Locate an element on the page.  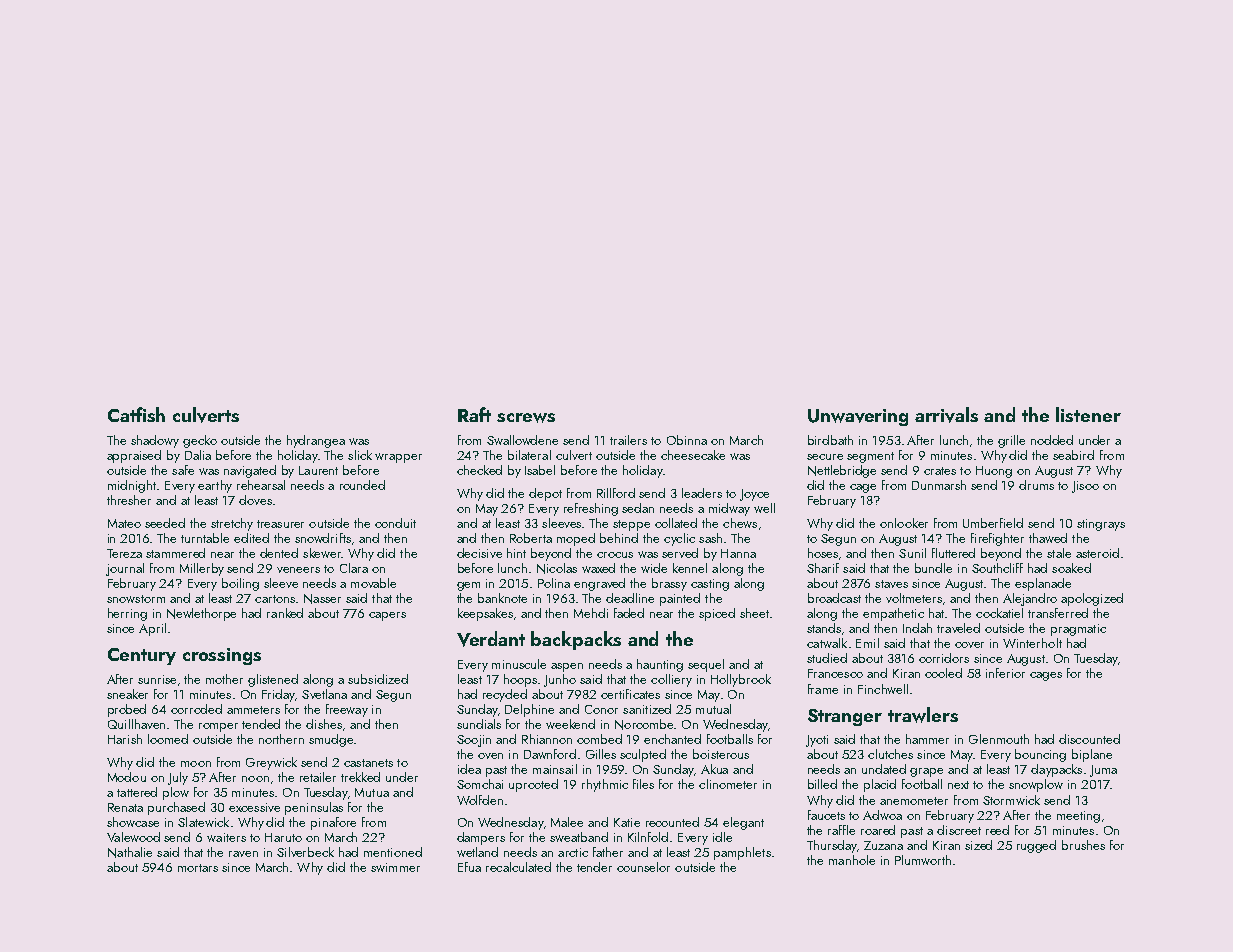
backpacks is located at coordinates (576, 640).
